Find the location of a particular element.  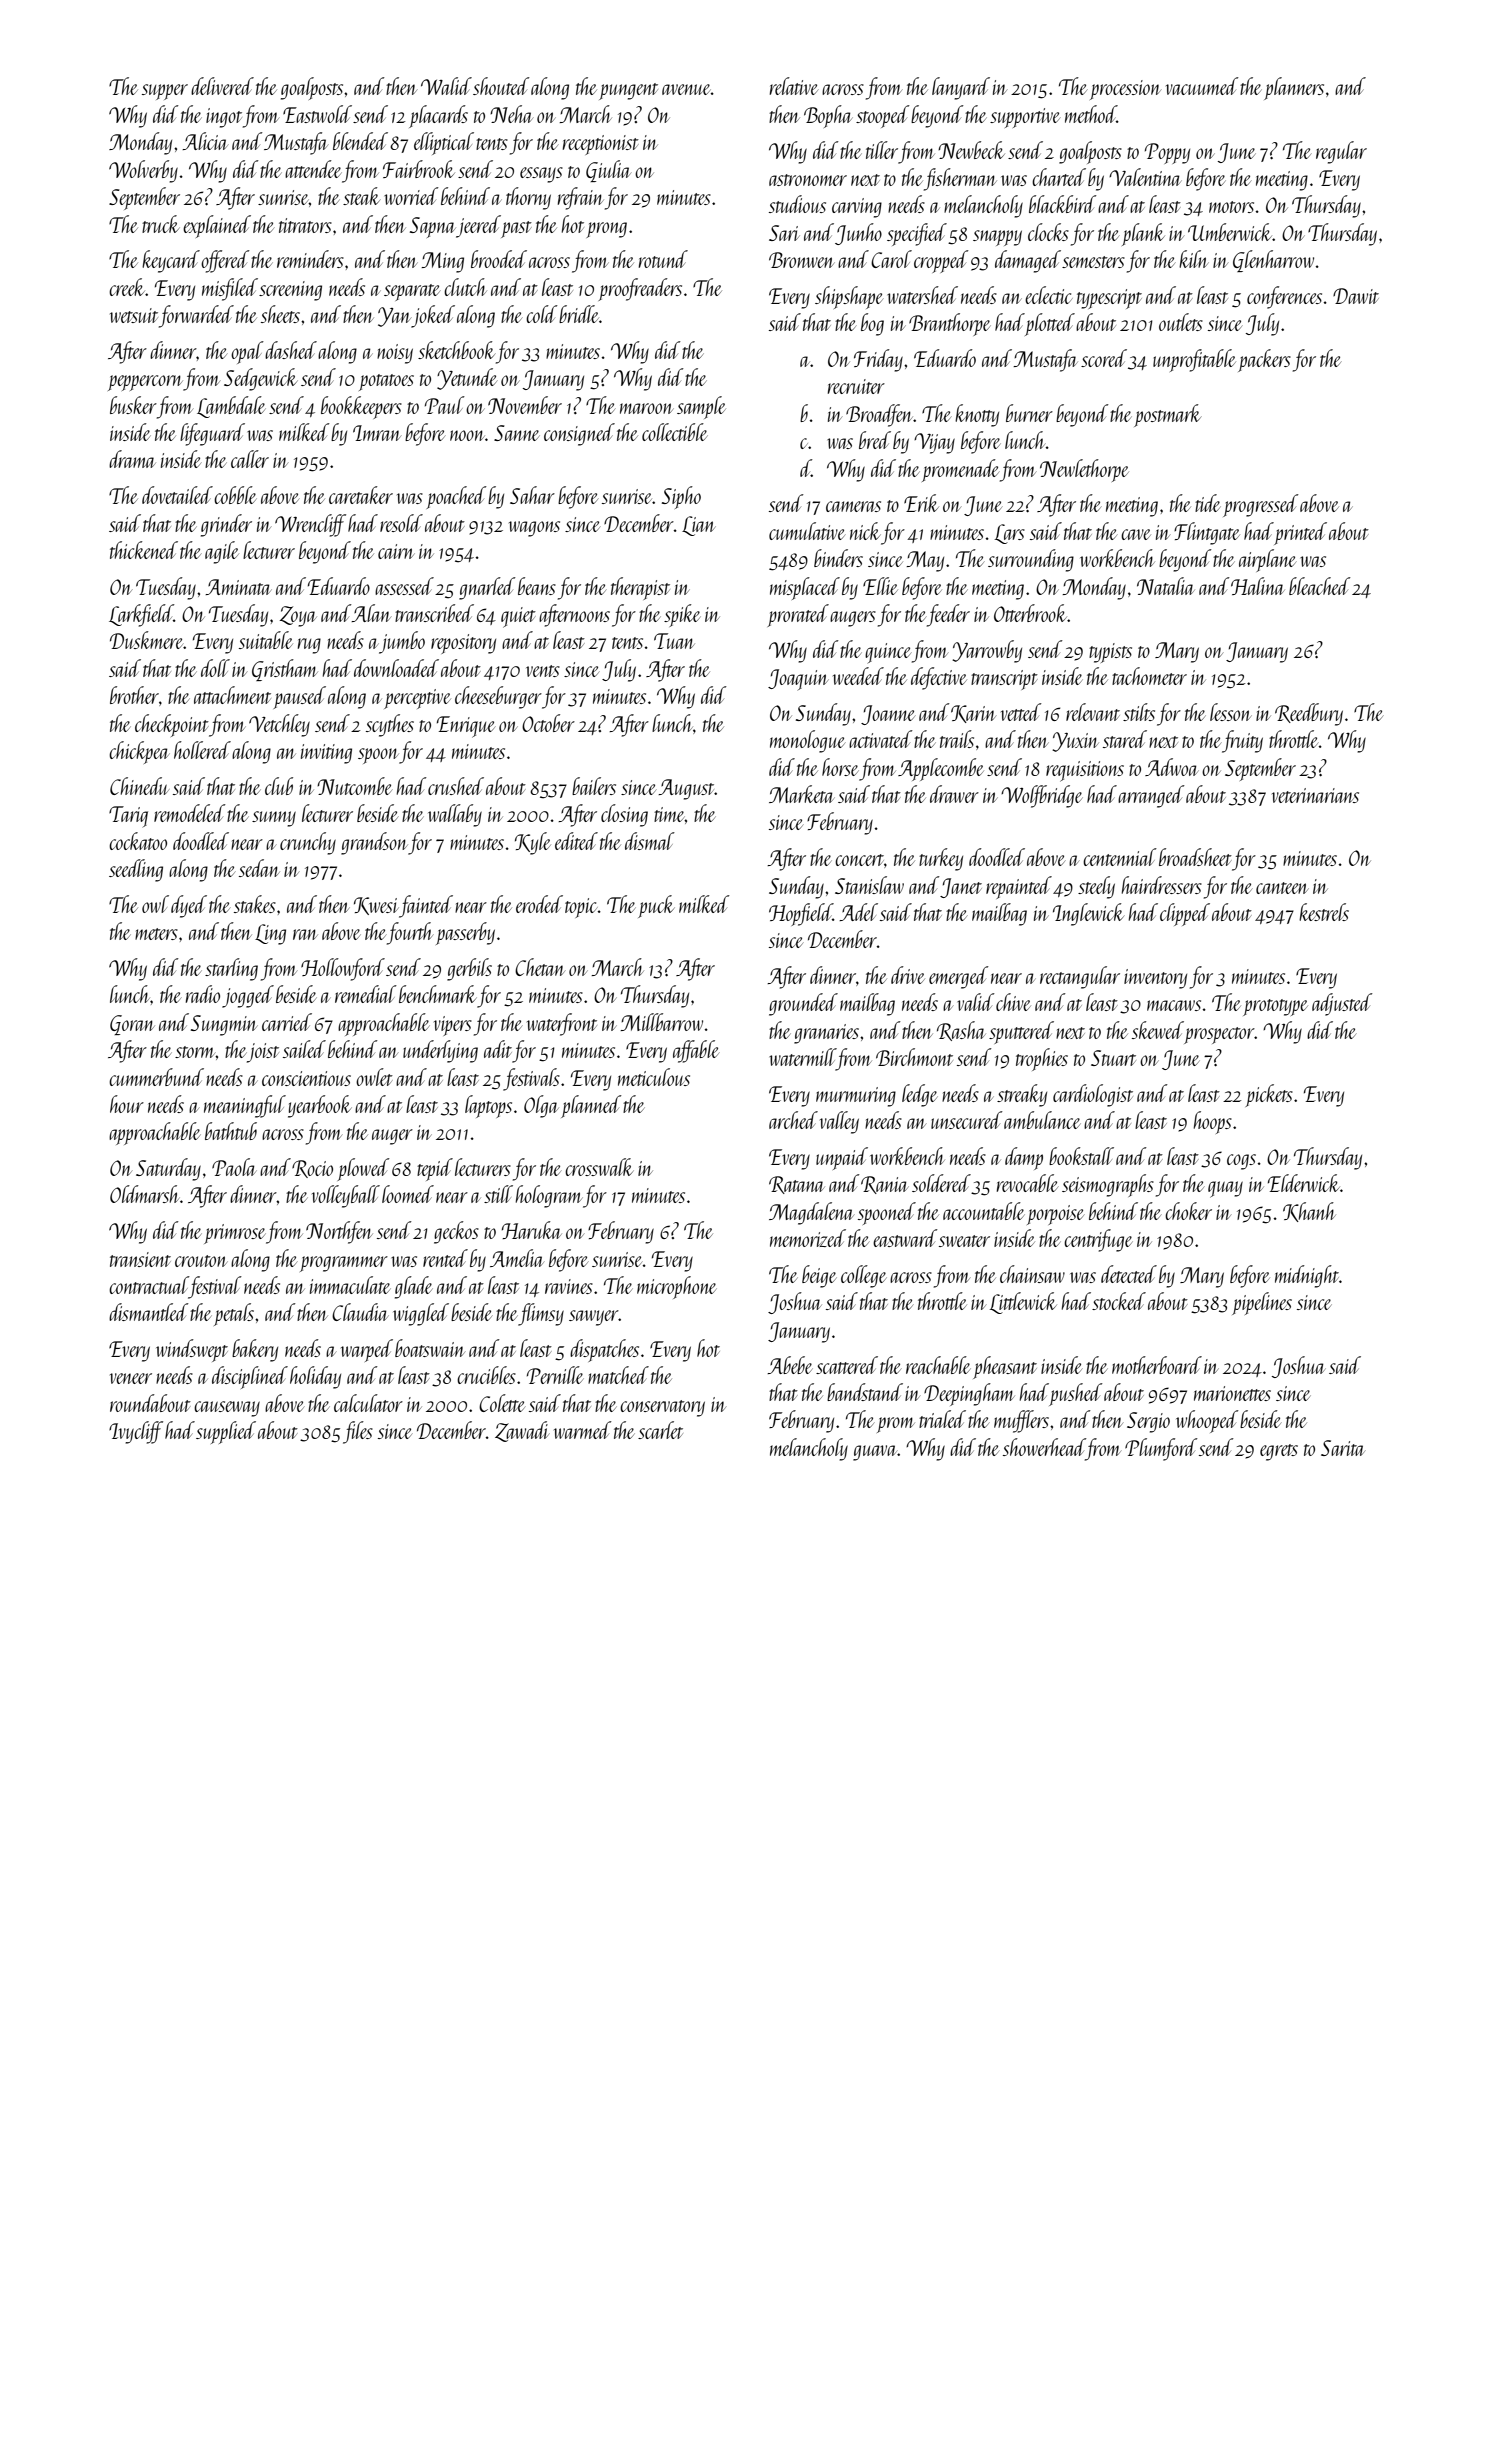

Walid is located at coordinates (446, 86).
